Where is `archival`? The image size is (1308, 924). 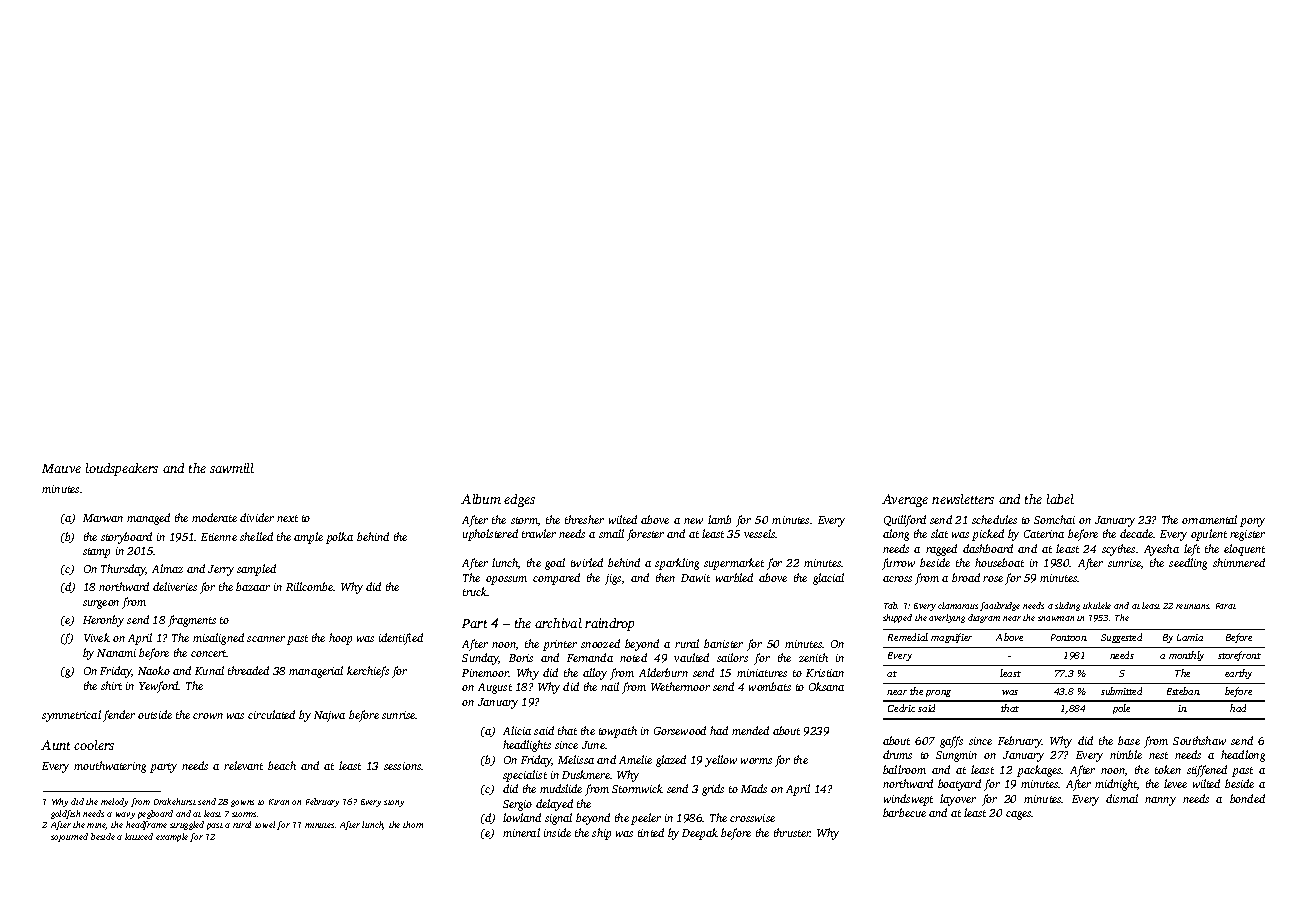
archival is located at coordinates (558, 623).
